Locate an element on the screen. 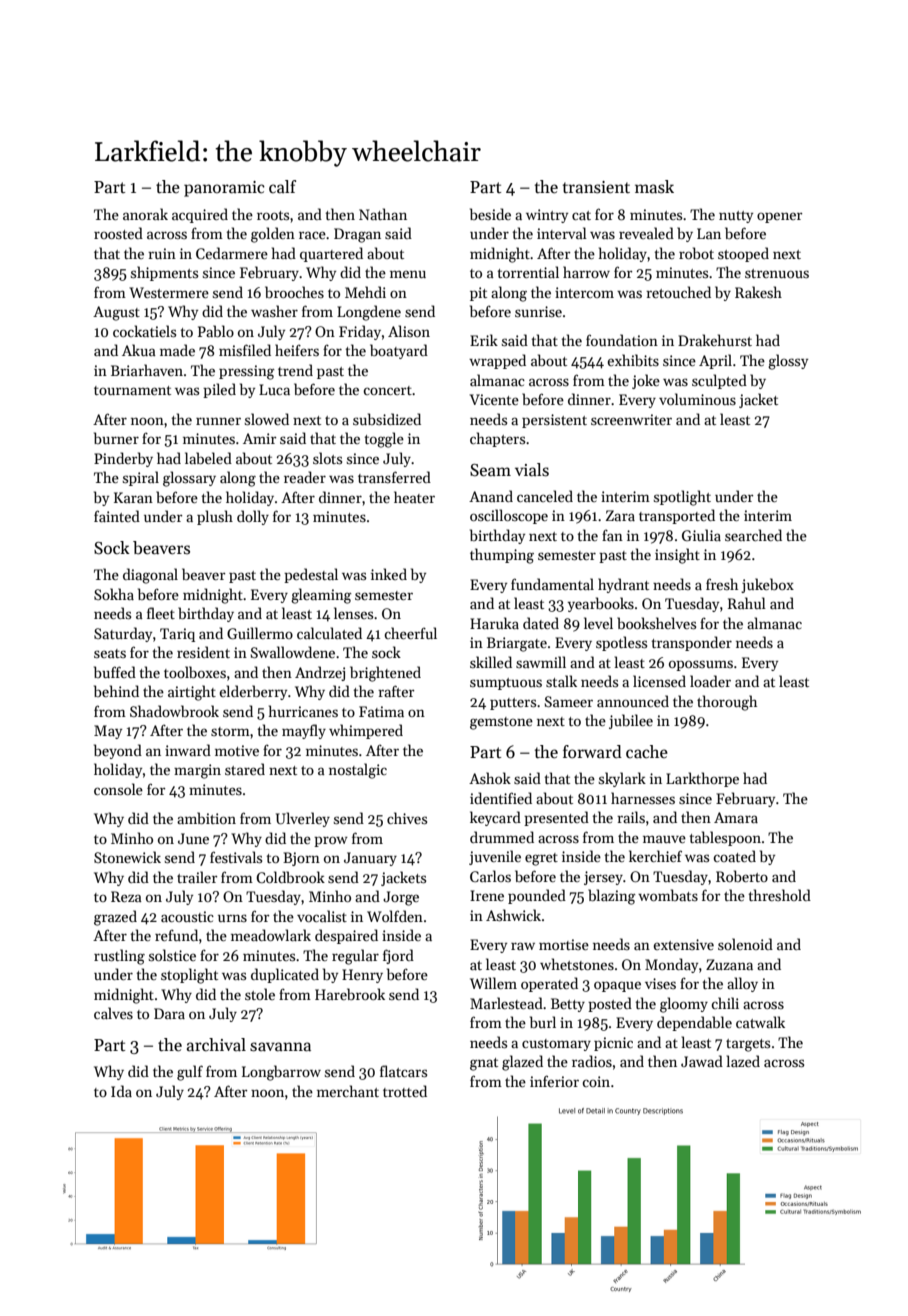 This screenshot has height=1316, width=908. Seam is located at coordinates (490, 470).
